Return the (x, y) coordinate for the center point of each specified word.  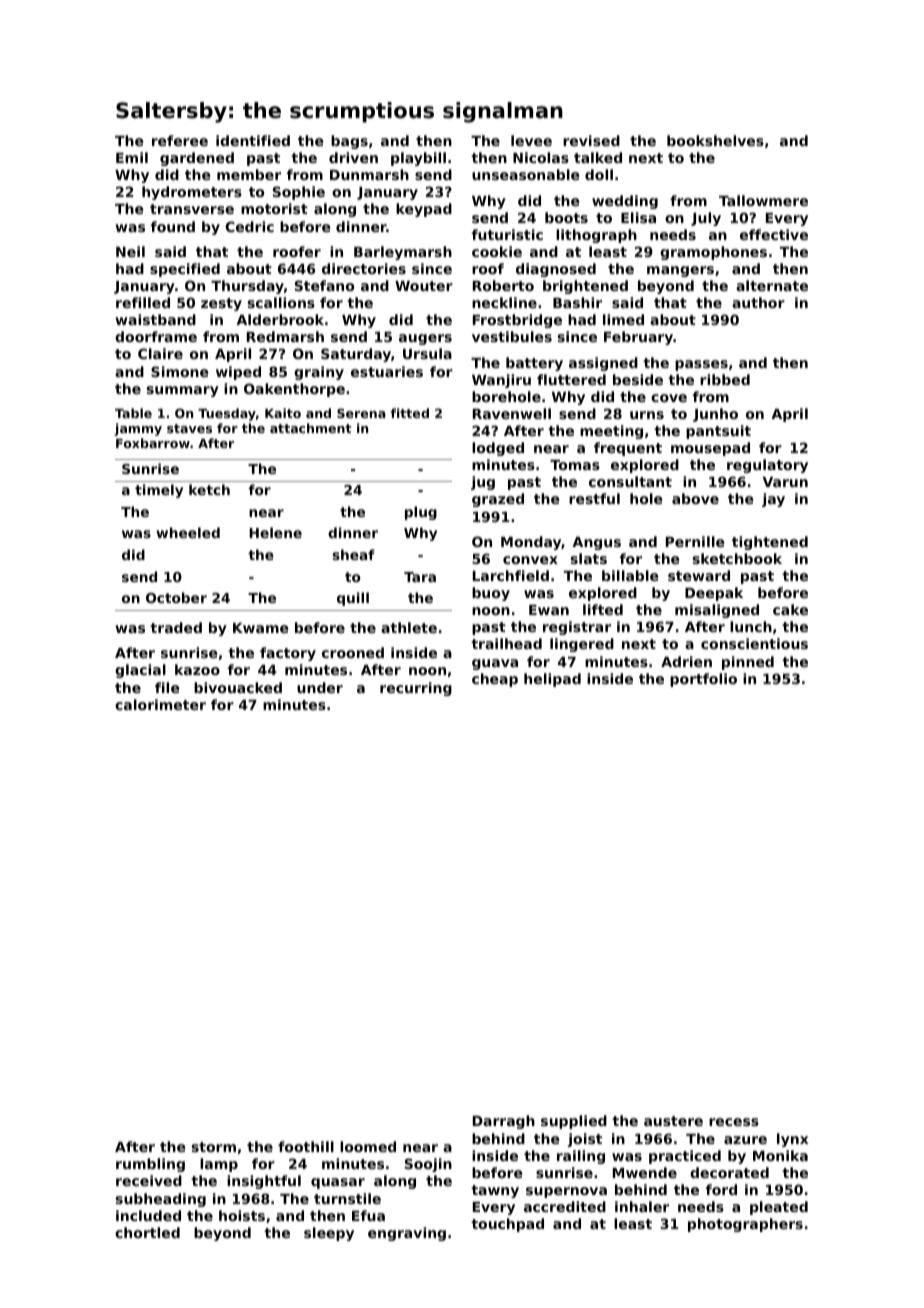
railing (581, 1157)
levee (531, 140)
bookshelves (715, 140)
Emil (132, 157)
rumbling (150, 1165)
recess (734, 1122)
